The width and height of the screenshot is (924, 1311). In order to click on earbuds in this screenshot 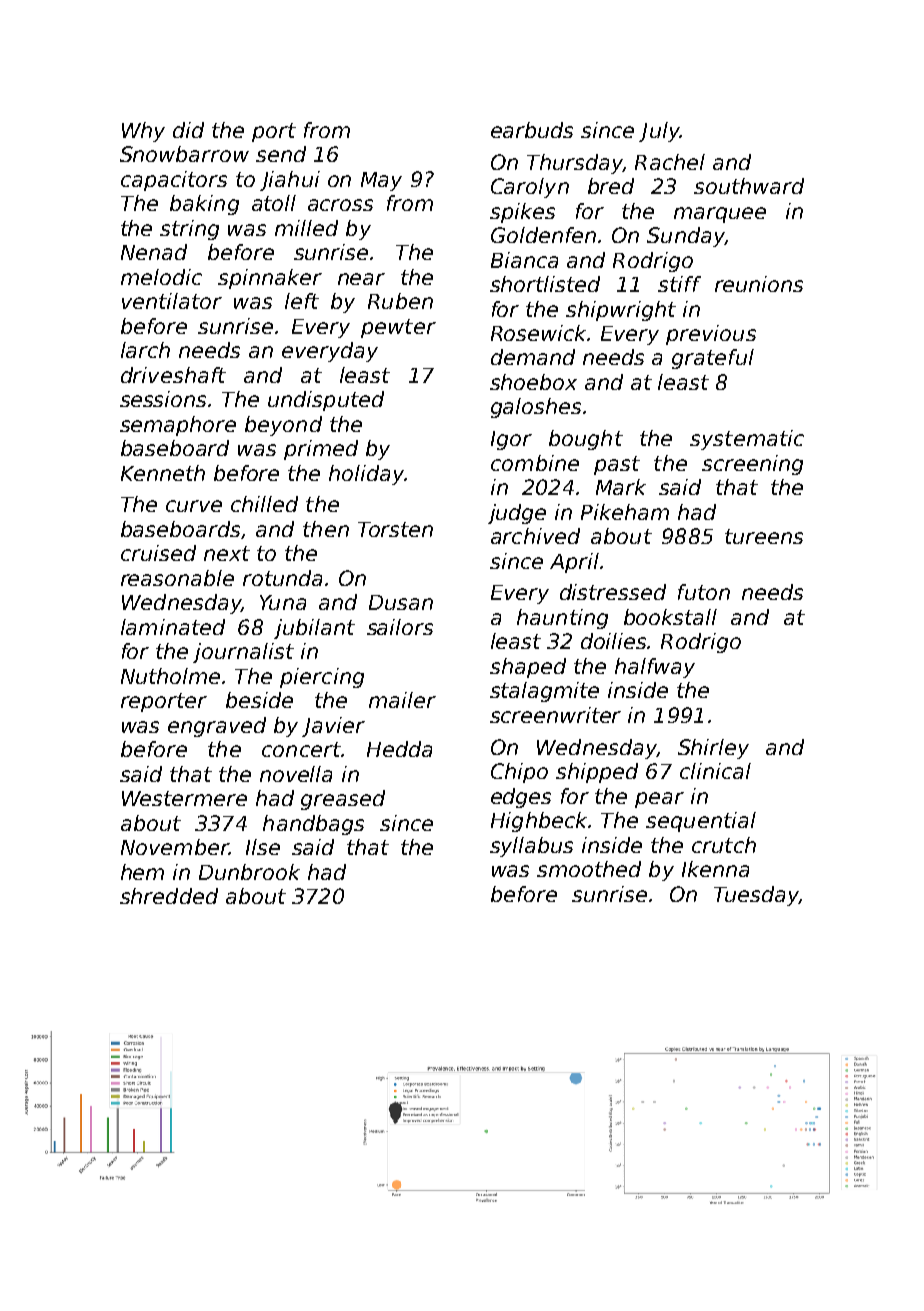, I will do `click(532, 130)`.
